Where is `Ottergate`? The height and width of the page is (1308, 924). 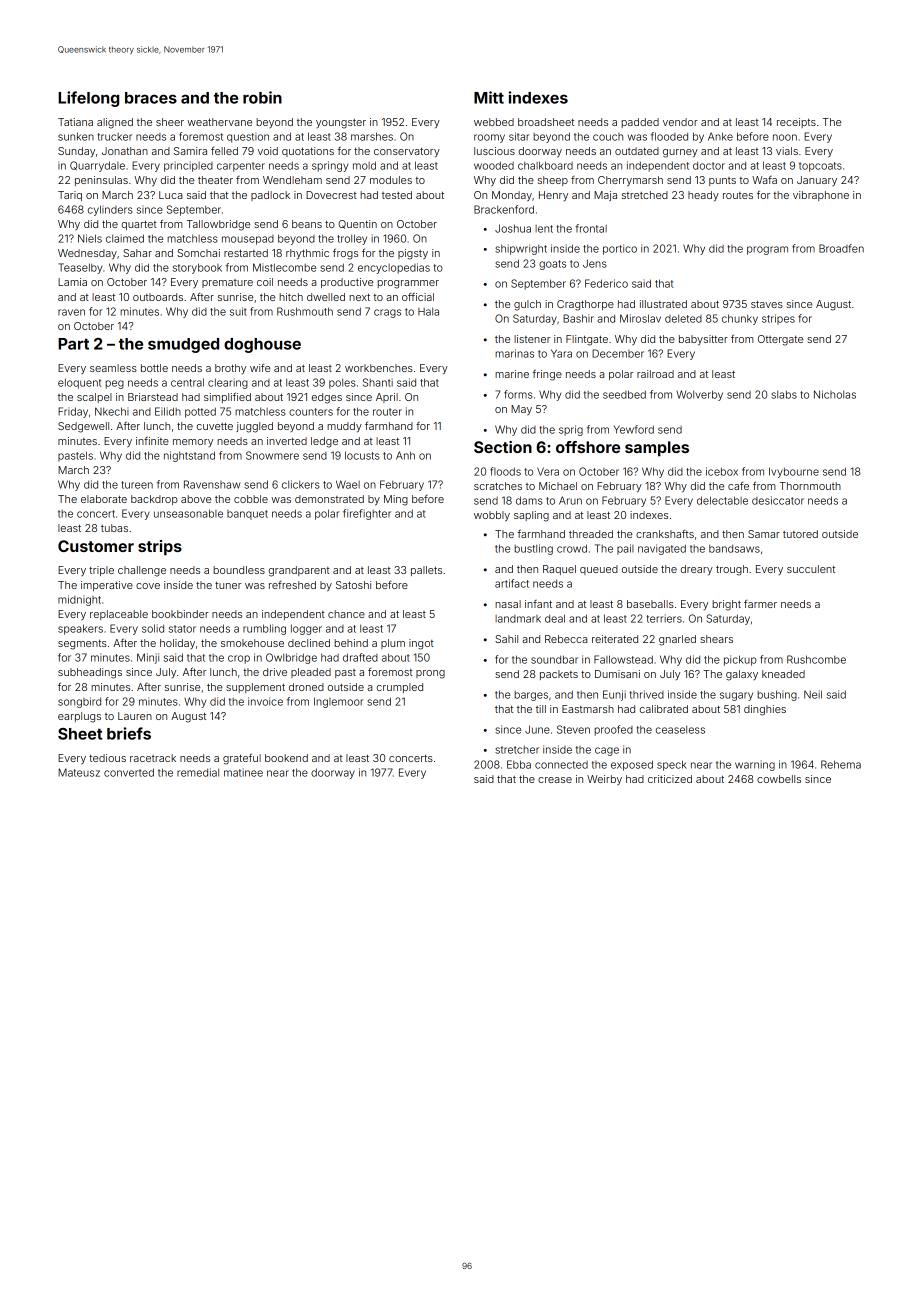
Ottergate is located at coordinates (780, 340).
